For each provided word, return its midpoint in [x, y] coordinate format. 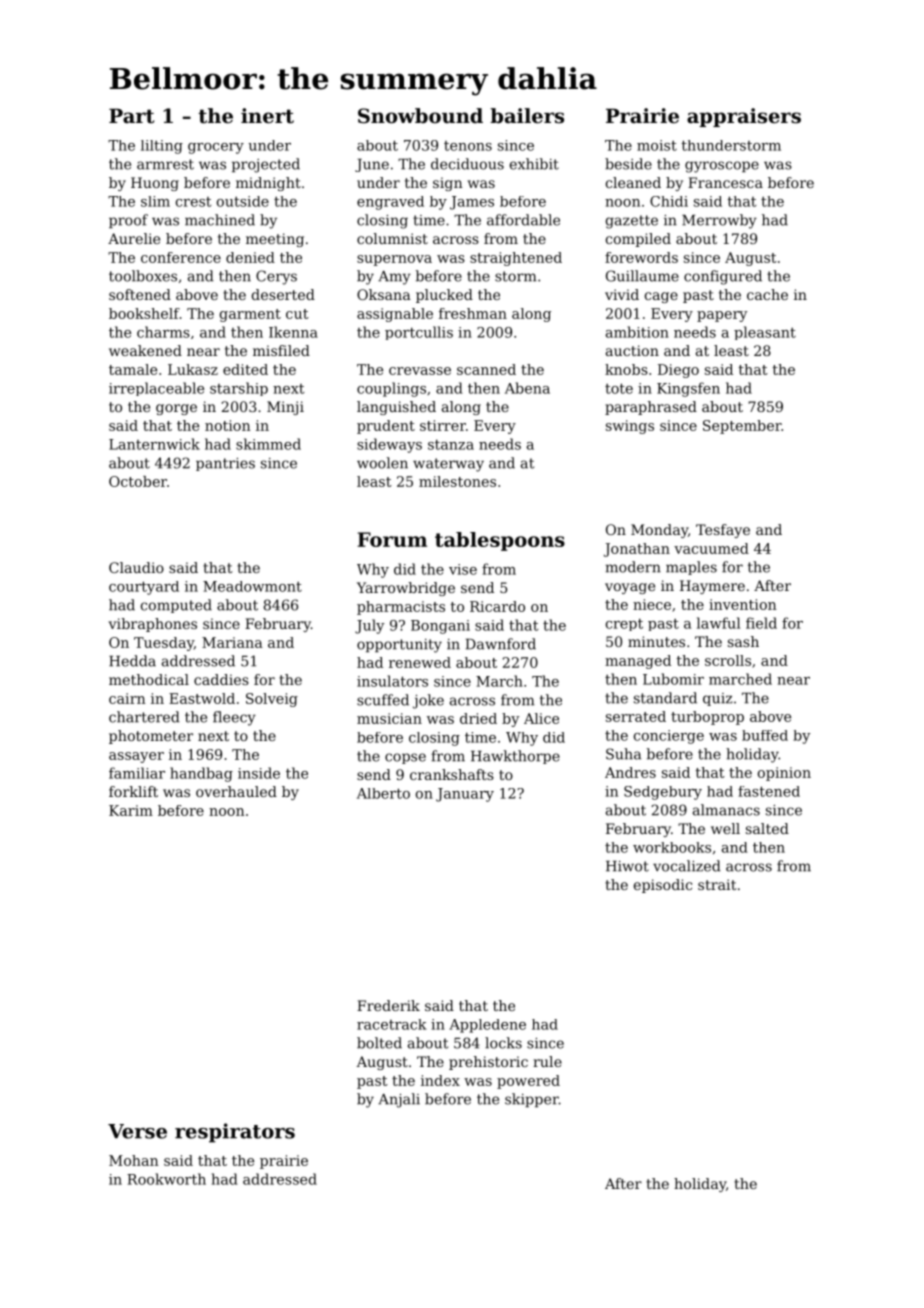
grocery [216, 148]
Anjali [399, 1100]
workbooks [672, 847]
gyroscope [722, 167]
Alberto [383, 793]
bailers [527, 116]
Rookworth [166, 1179]
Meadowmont [252, 586]
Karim [131, 810]
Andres [630, 772]
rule [547, 1061]
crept [624, 624]
